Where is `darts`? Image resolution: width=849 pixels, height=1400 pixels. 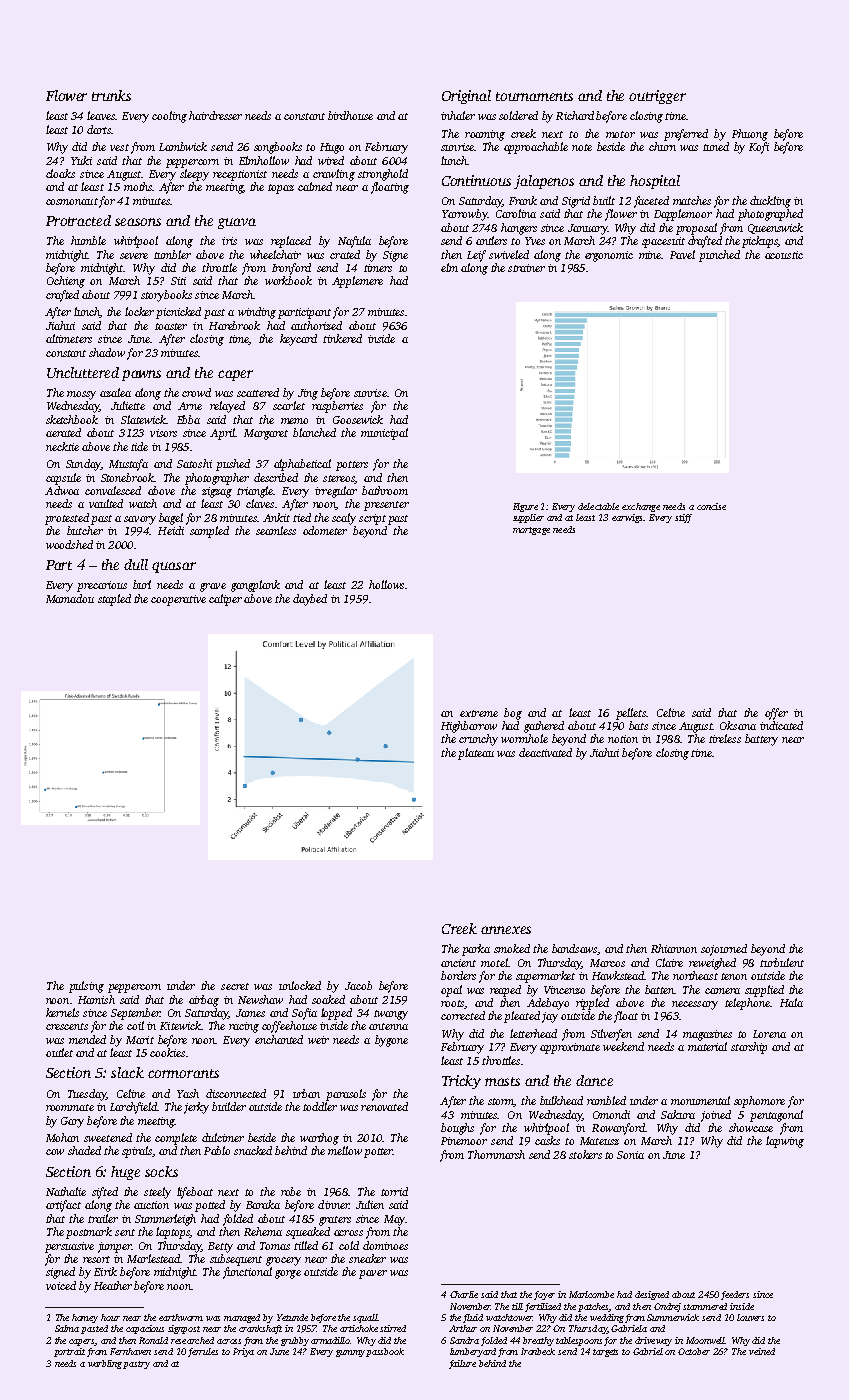
darts is located at coordinates (99, 129).
